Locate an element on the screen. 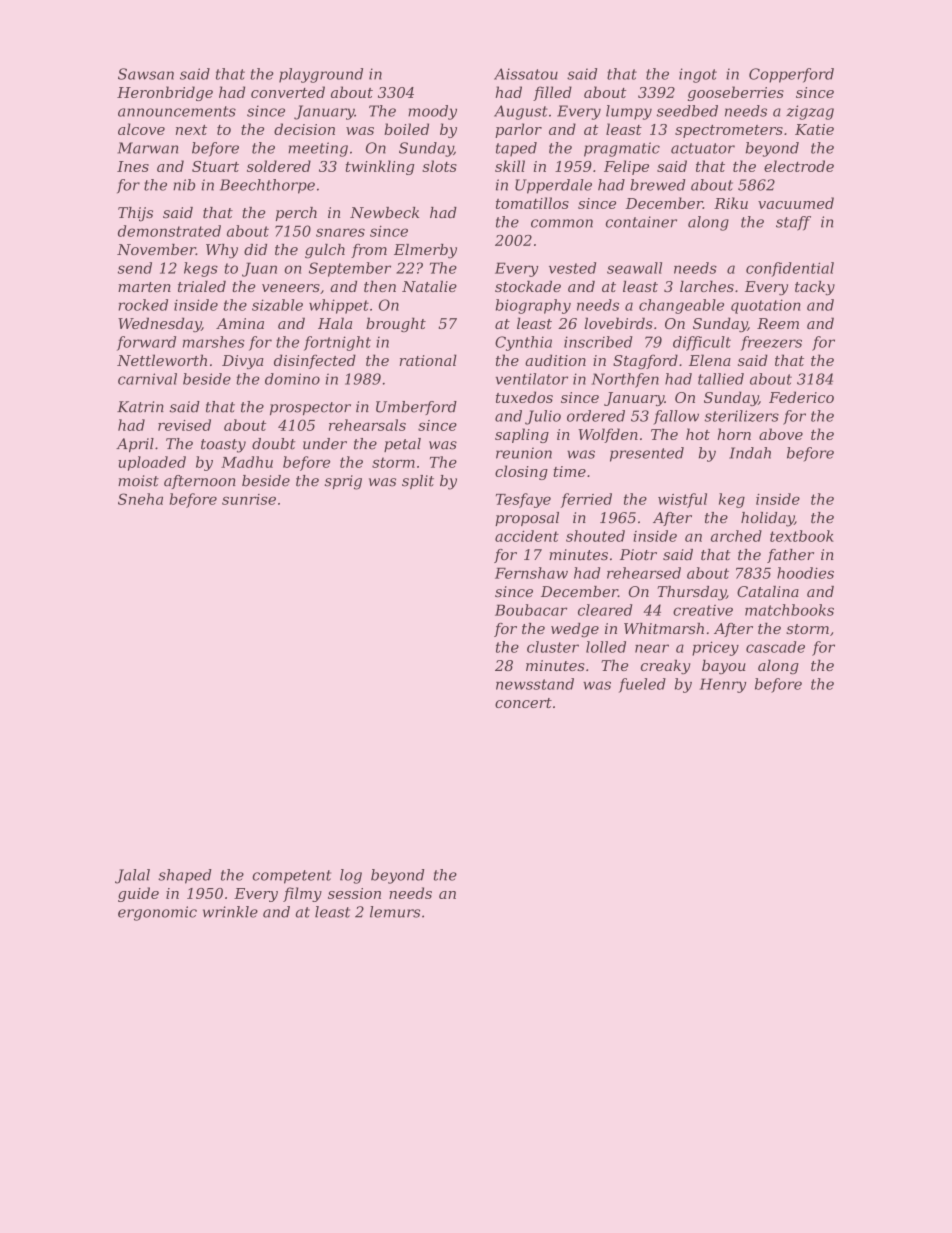 The image size is (952, 1233). lemurs is located at coordinates (395, 912).
